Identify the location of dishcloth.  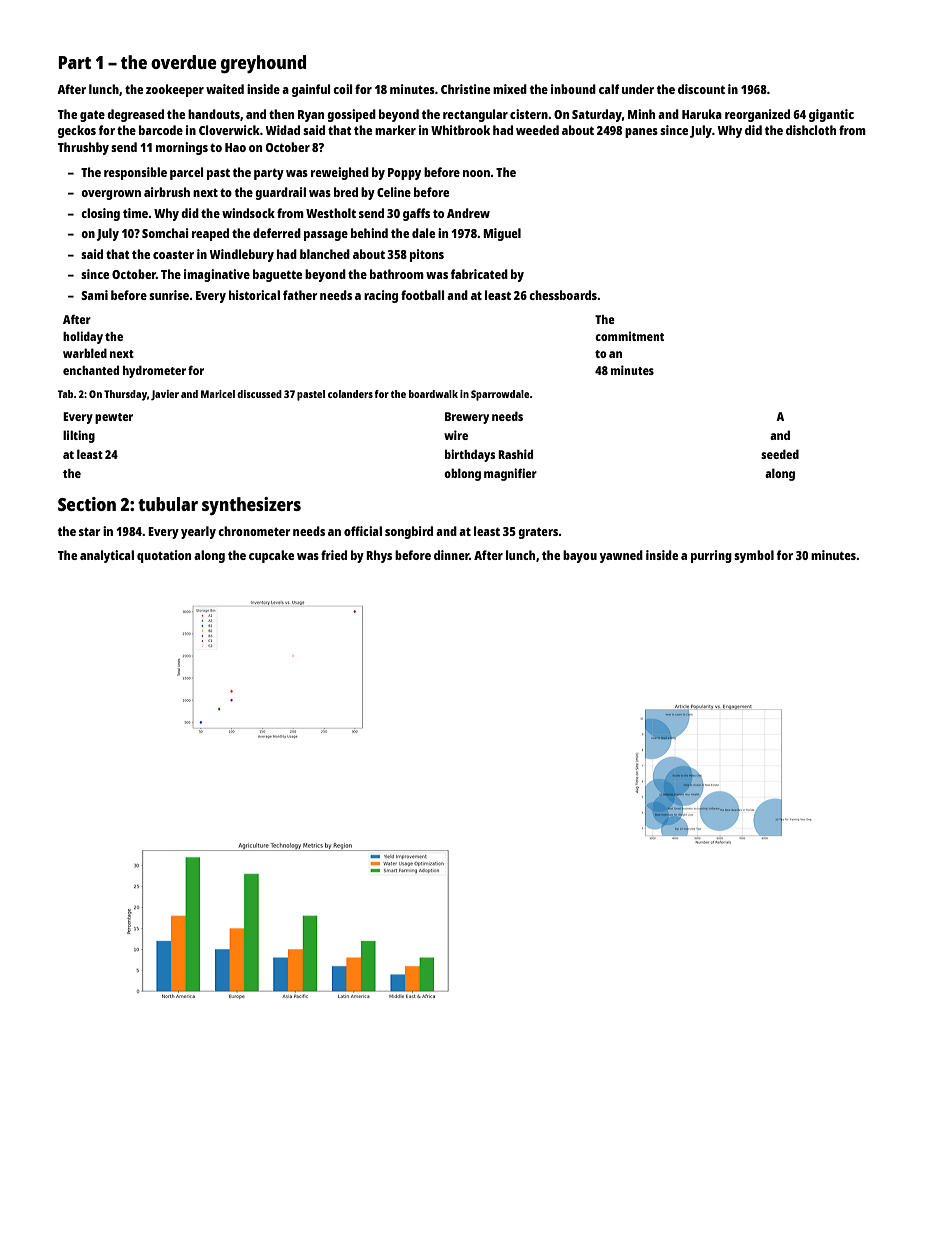
(811, 130).
